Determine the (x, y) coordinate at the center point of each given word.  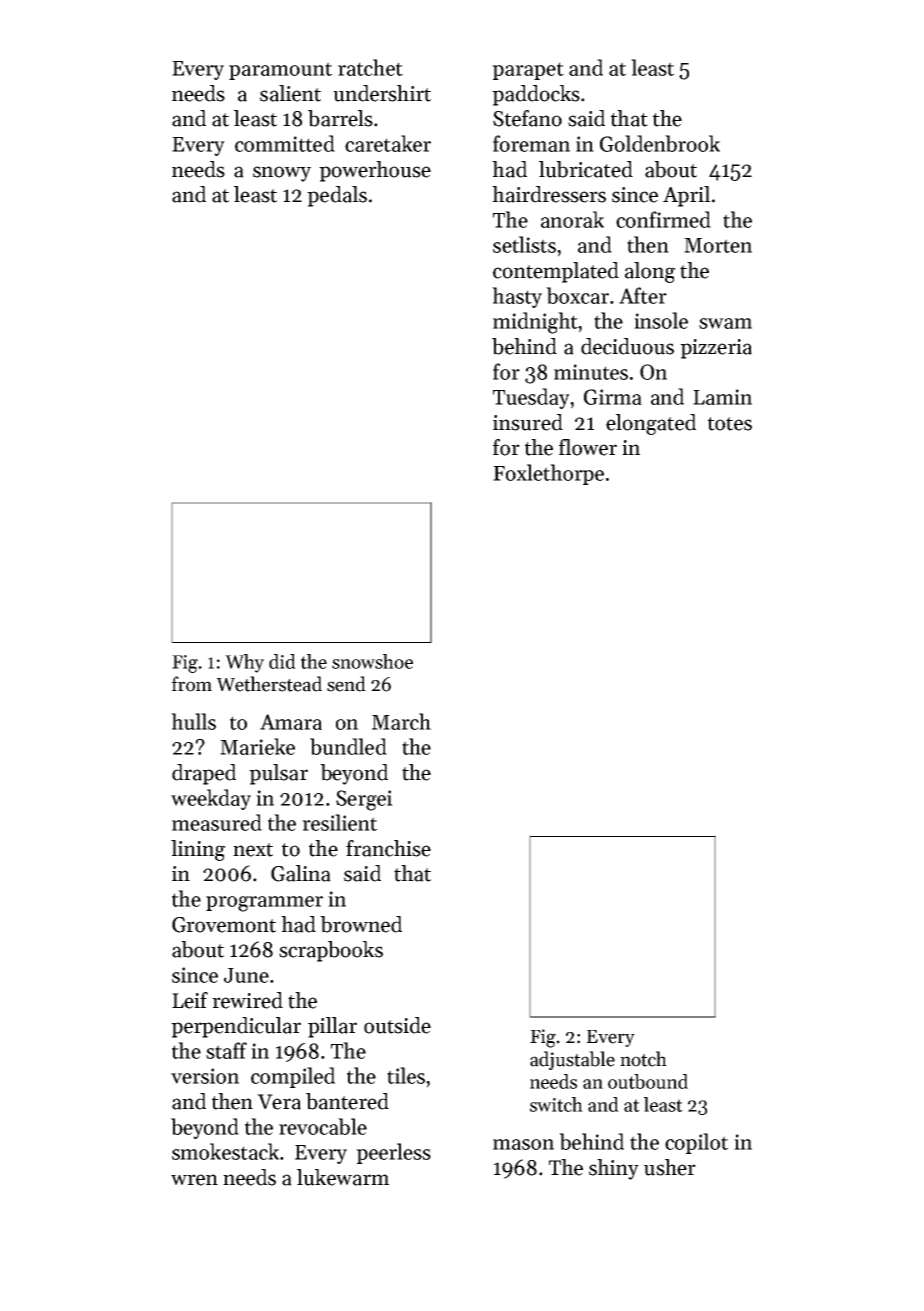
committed (285, 143)
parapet (528, 71)
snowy (282, 174)
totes (730, 424)
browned (361, 924)
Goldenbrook (660, 143)
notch (643, 1059)
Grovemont (224, 925)
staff (226, 1050)
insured (528, 422)
